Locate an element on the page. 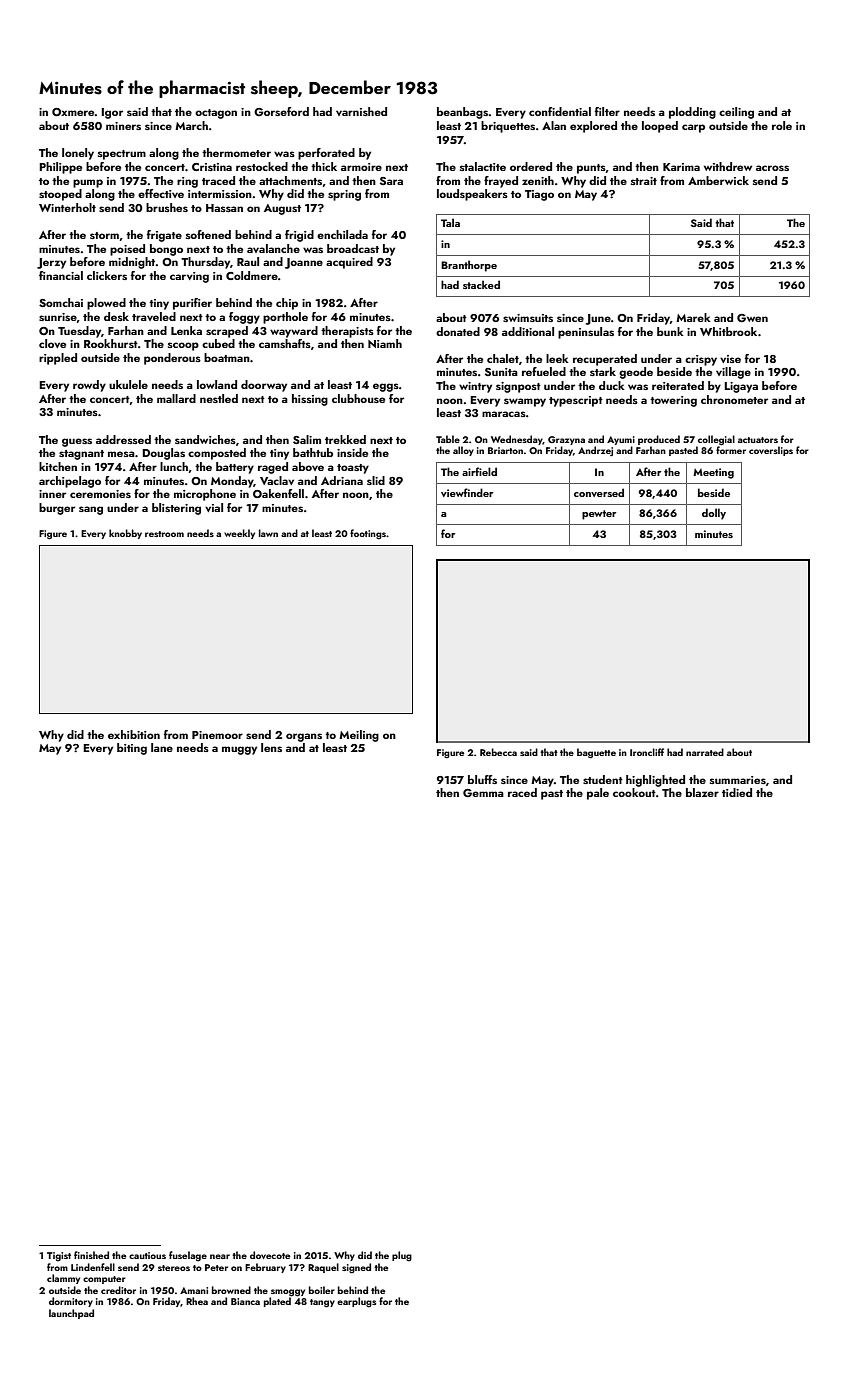 This image has height=1400, width=849. Tigist is located at coordinates (59, 1257).
